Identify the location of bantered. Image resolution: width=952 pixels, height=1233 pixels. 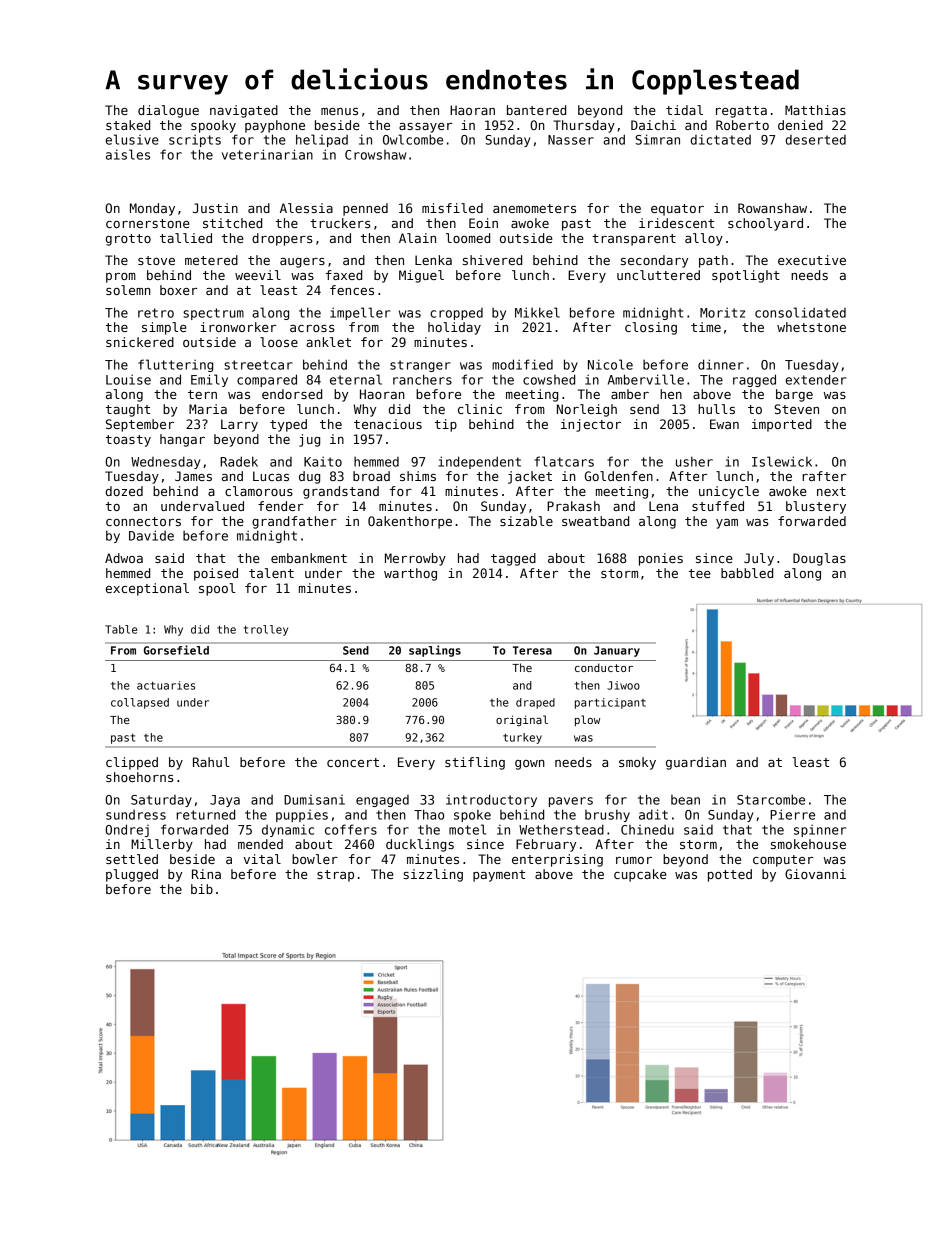
(536, 110).
